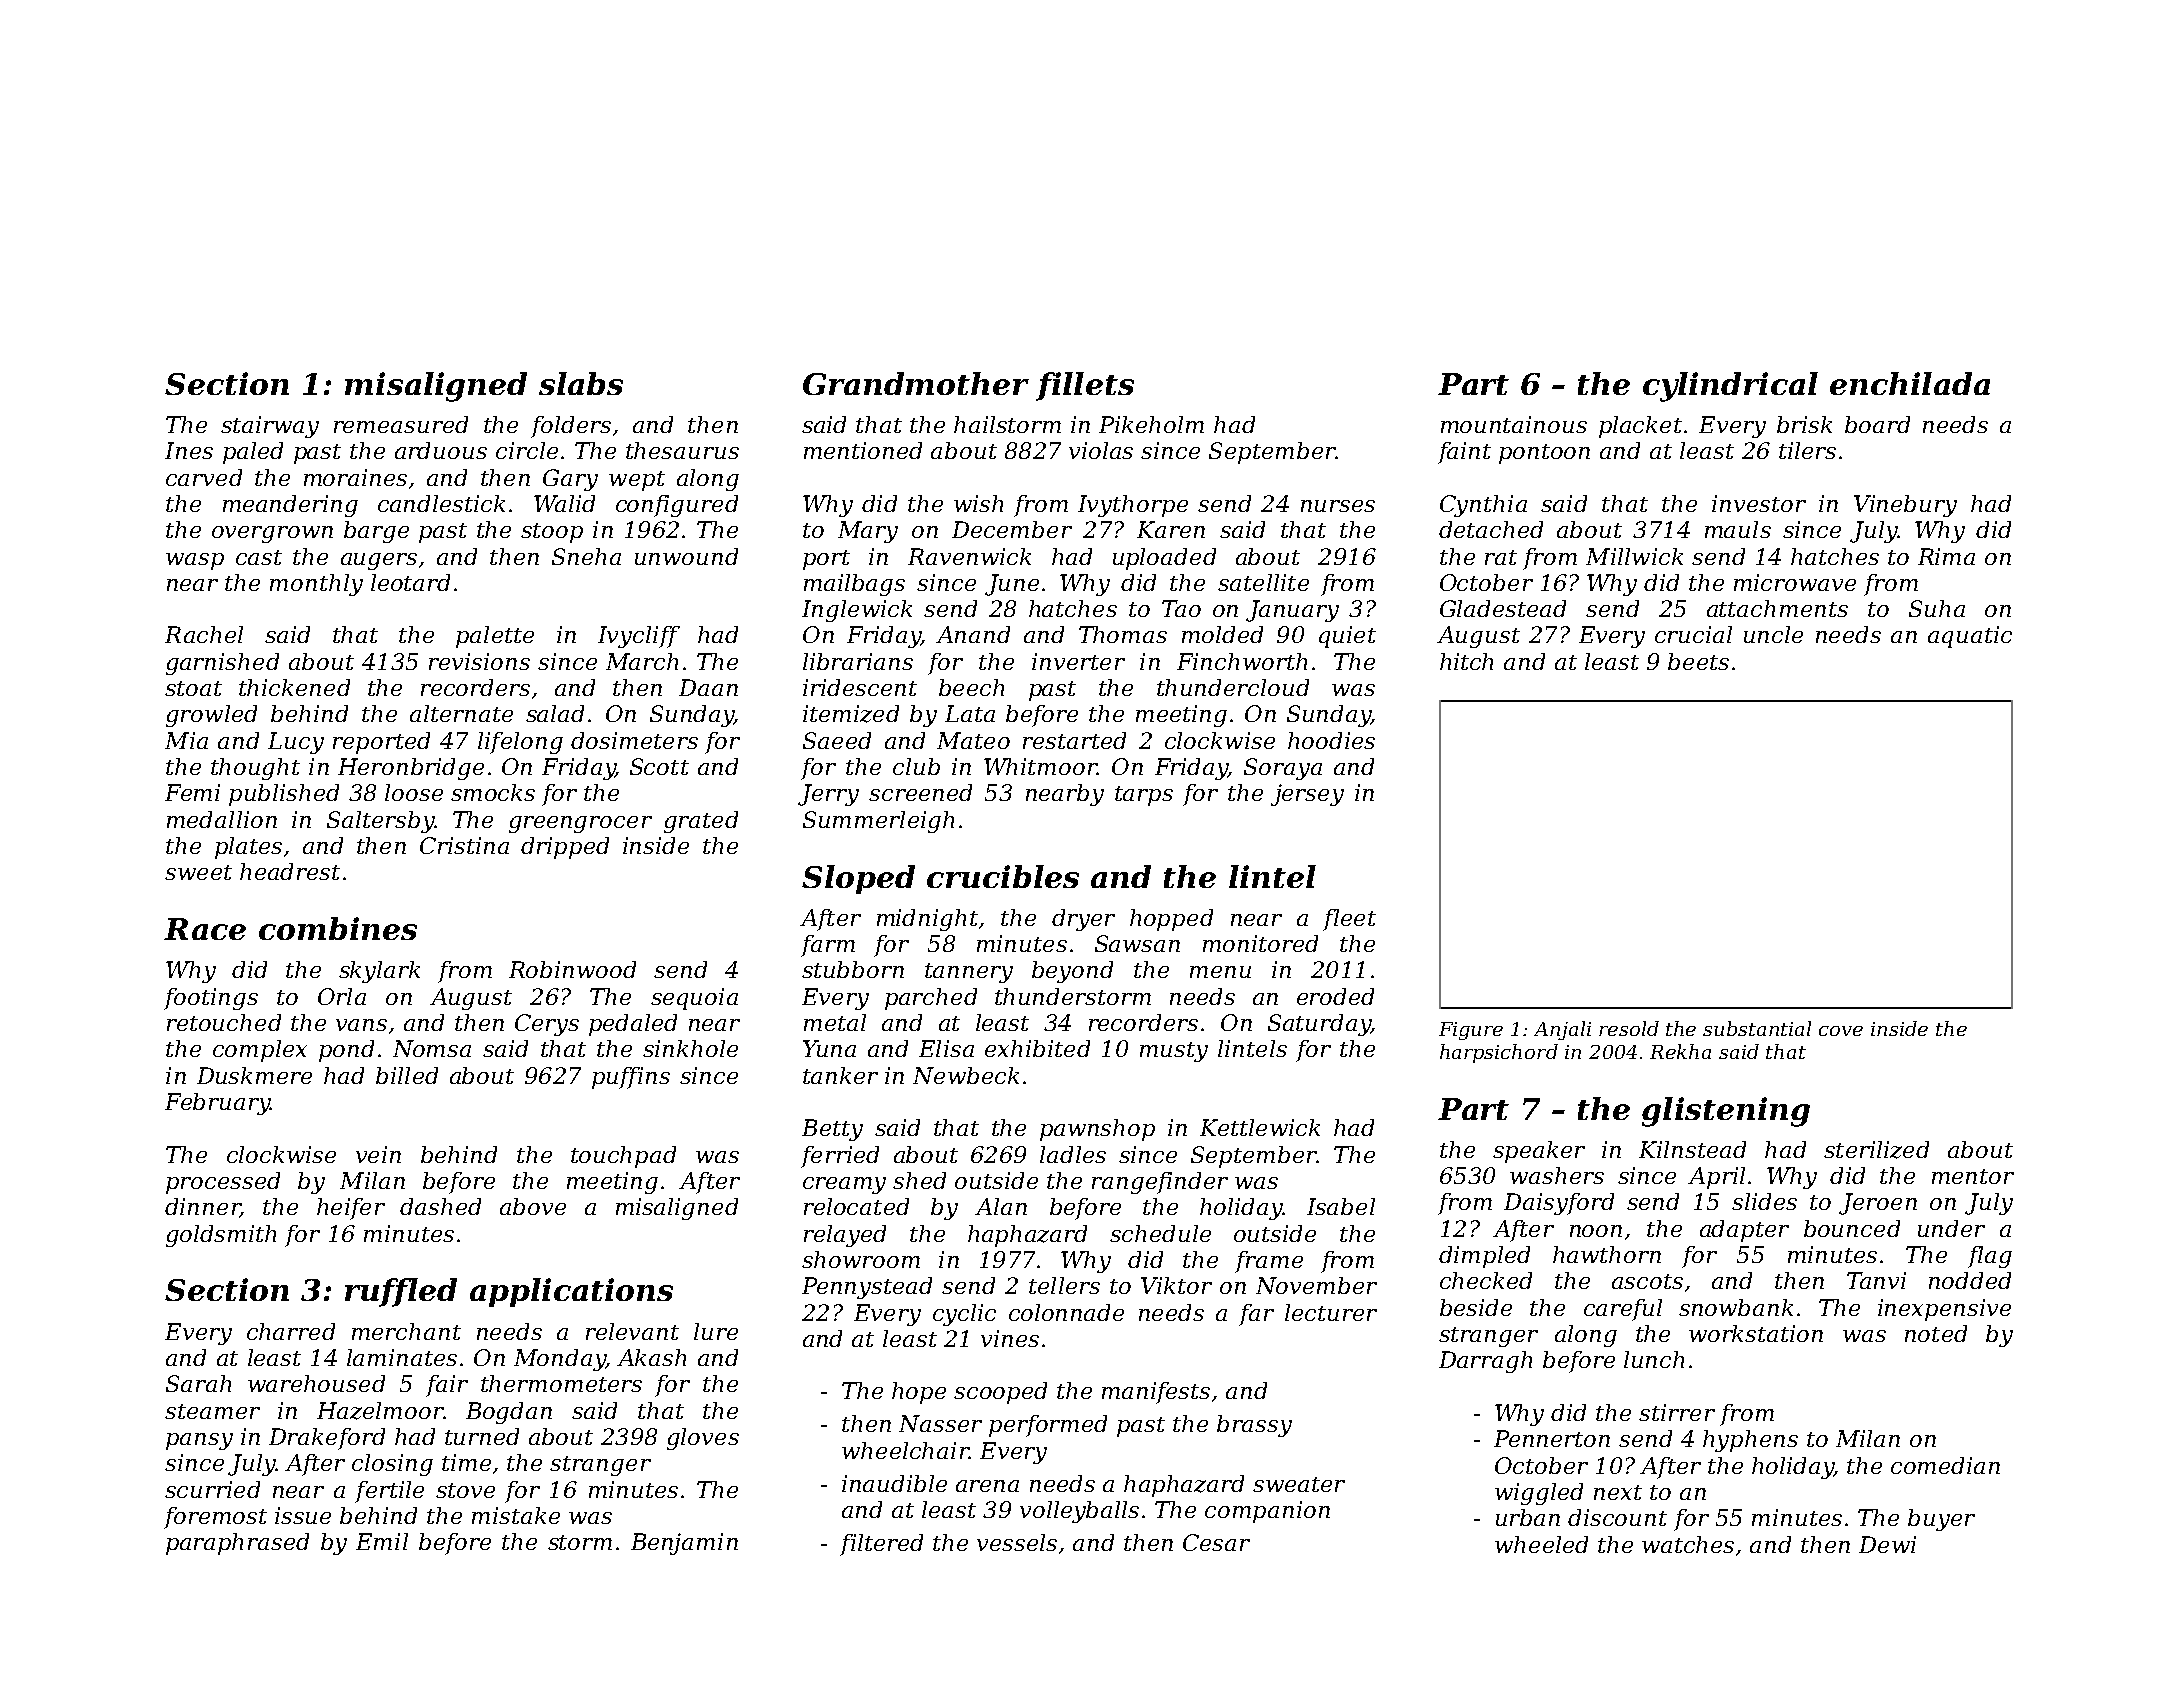 The height and width of the screenshot is (1683, 2178). I want to click on lecturer, so click(1331, 1312).
